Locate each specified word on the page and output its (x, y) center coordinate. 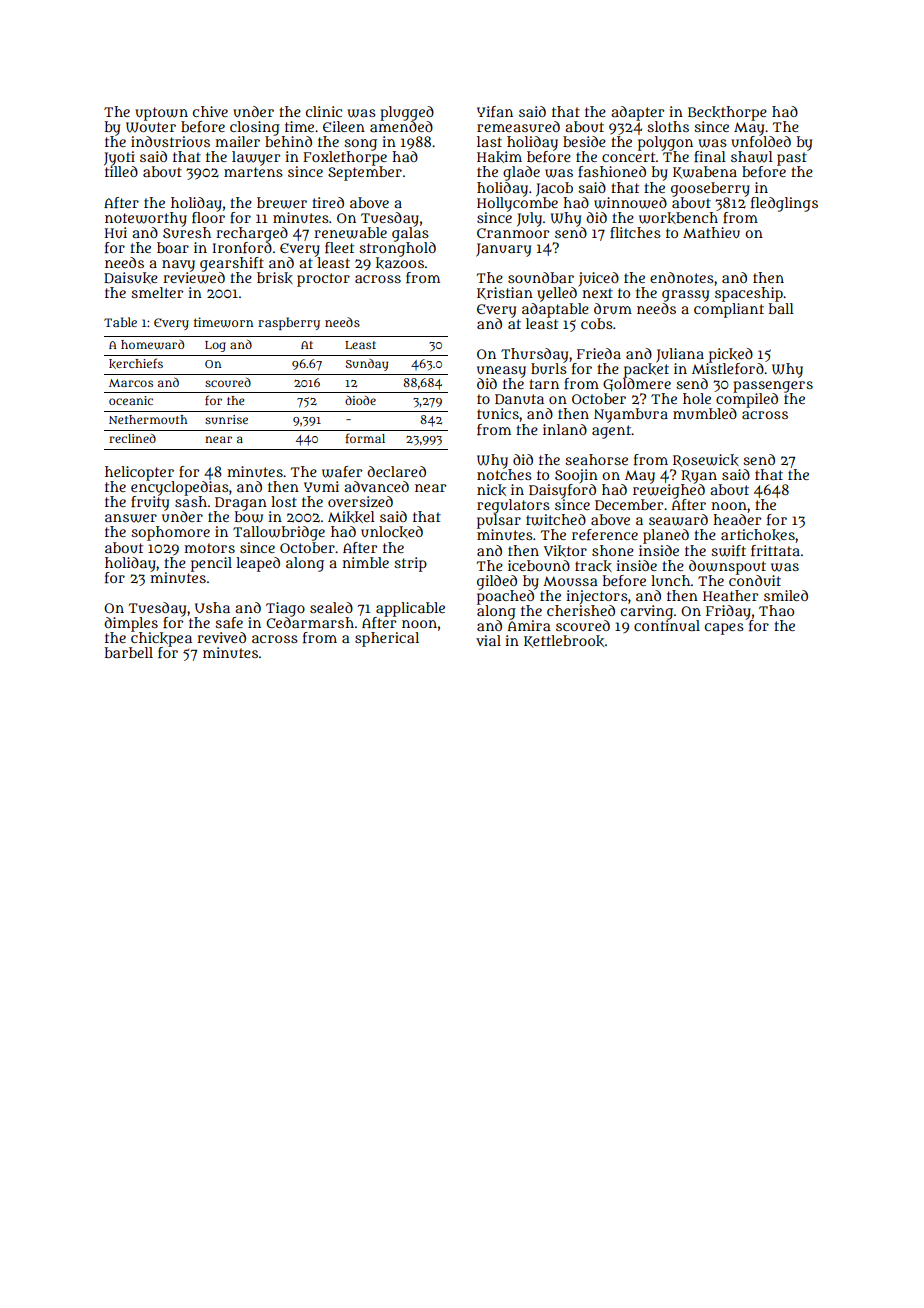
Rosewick (706, 460)
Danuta (519, 399)
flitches (635, 232)
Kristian (505, 293)
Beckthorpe (727, 113)
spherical (387, 639)
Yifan (495, 111)
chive (210, 111)
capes (724, 629)
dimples (131, 624)
